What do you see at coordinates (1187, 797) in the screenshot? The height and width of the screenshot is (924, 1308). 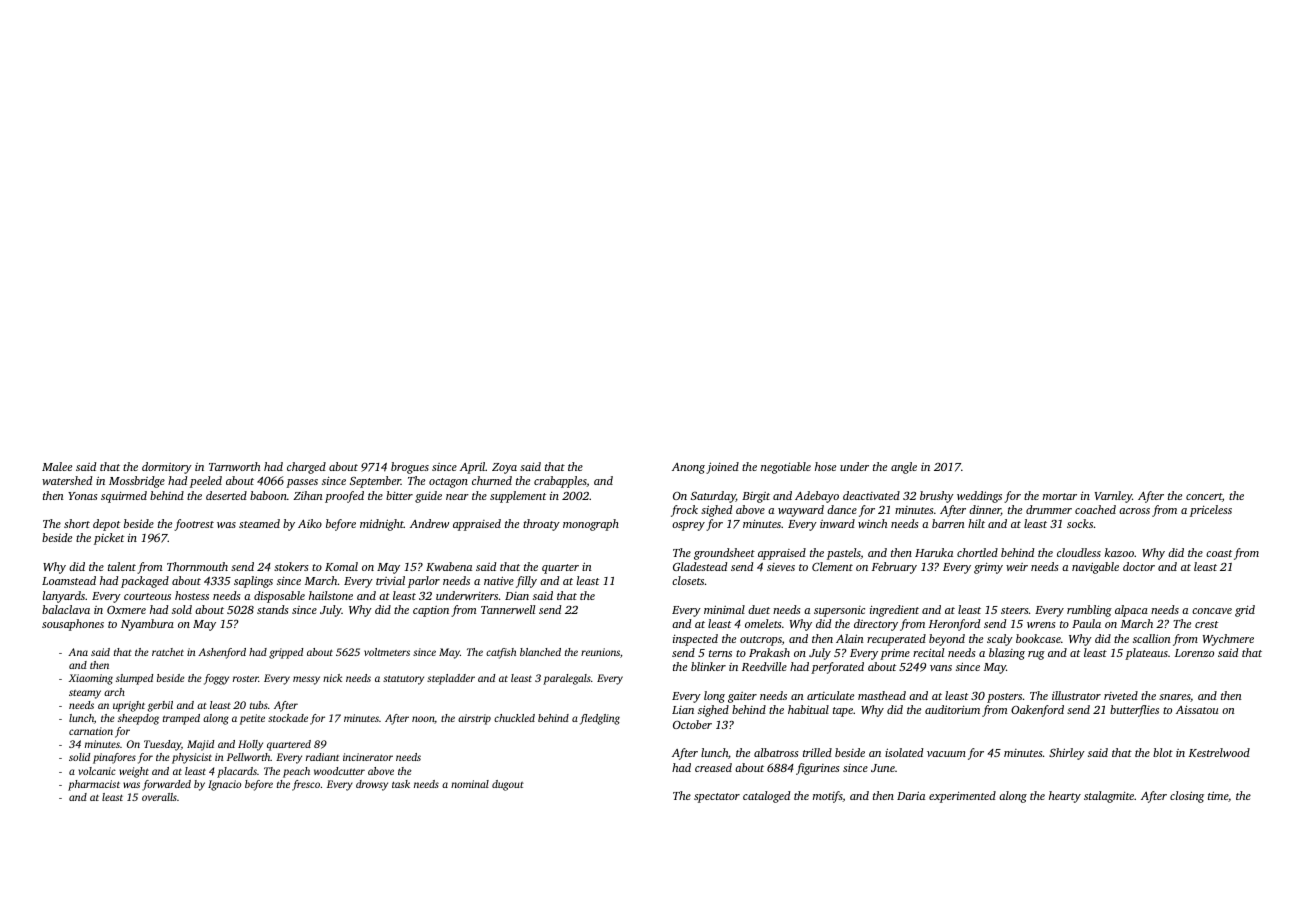 I see `closing` at bounding box center [1187, 797].
